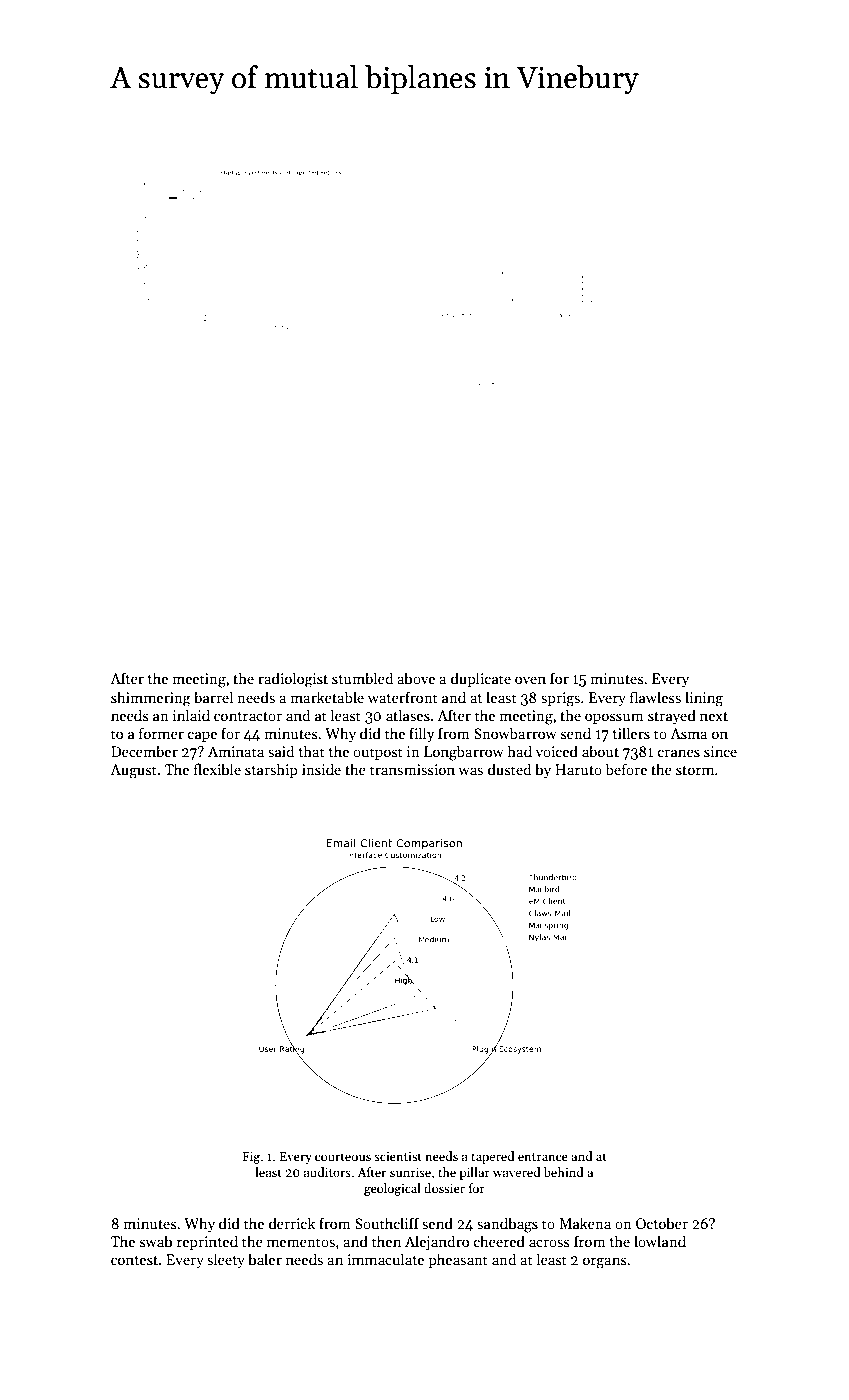 Image resolution: width=849 pixels, height=1400 pixels. I want to click on courteous, so click(343, 1157).
